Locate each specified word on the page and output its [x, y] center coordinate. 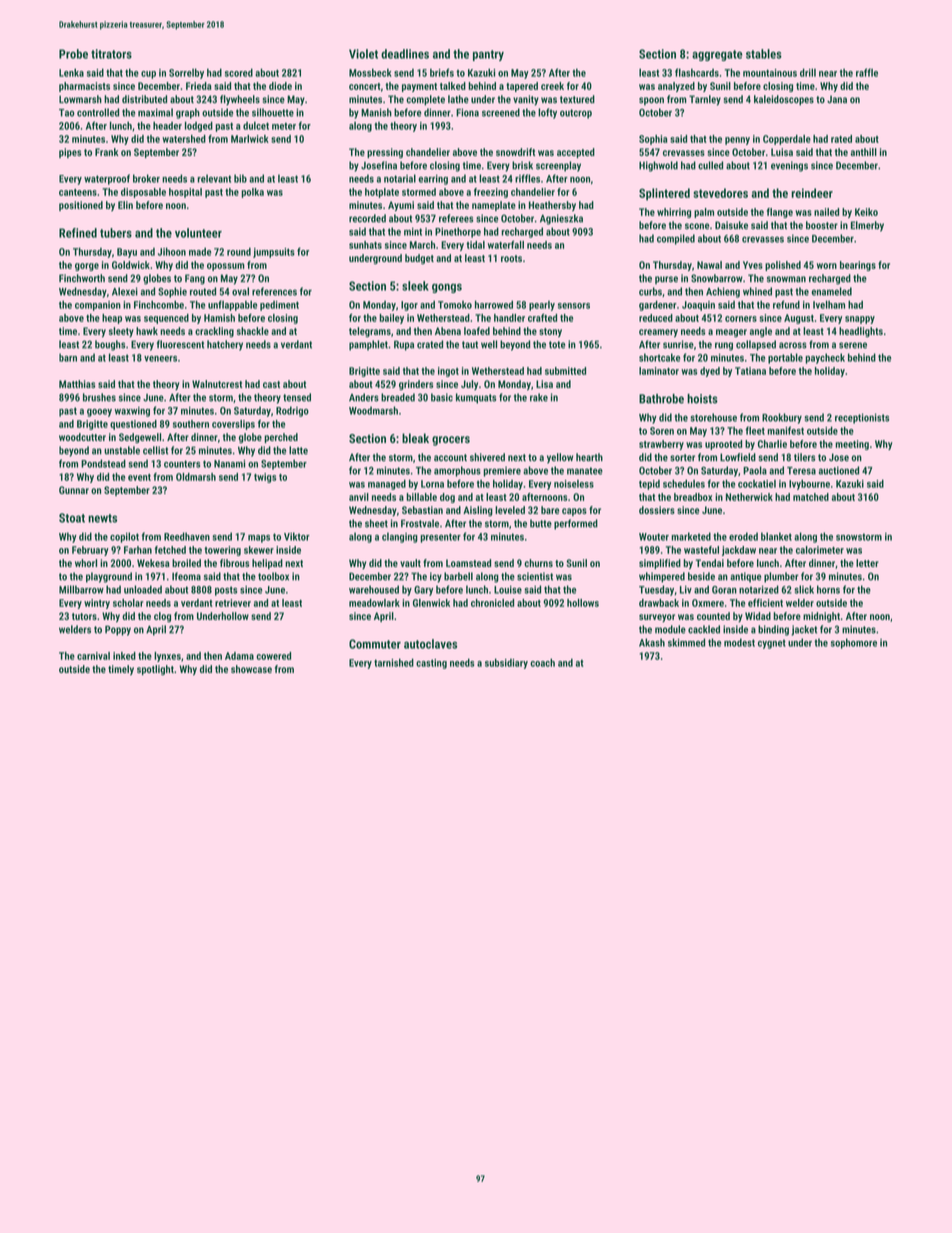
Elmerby [867, 226]
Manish [376, 112]
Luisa [782, 152]
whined [757, 291]
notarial [400, 178]
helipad [267, 564]
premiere [502, 471]
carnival [93, 656]
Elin [125, 205]
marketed [691, 536]
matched [811, 497]
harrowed [494, 304]
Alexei [125, 291]
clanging [400, 537]
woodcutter [82, 437]
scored [239, 72]
